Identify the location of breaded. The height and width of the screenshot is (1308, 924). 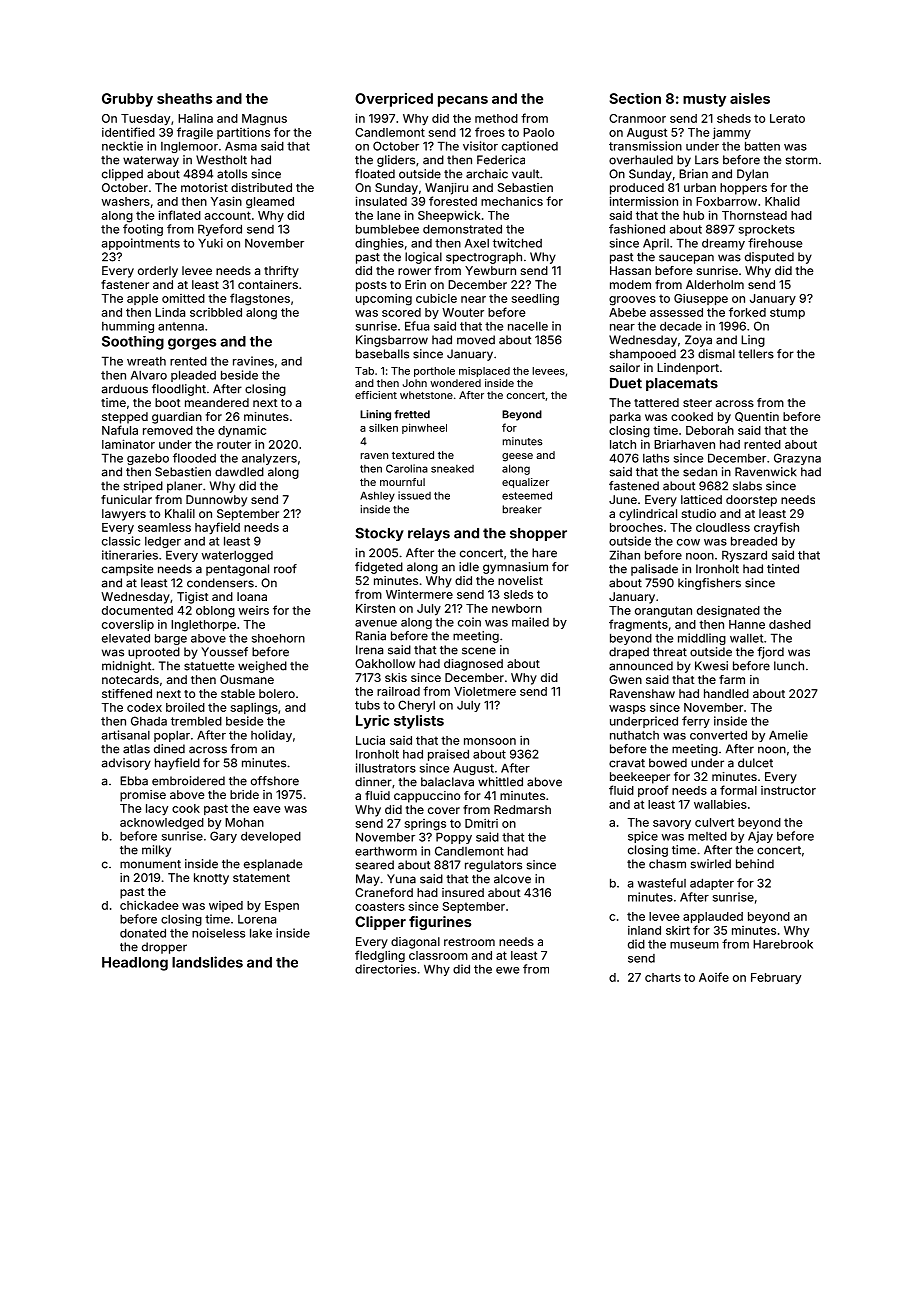
(754, 541).
